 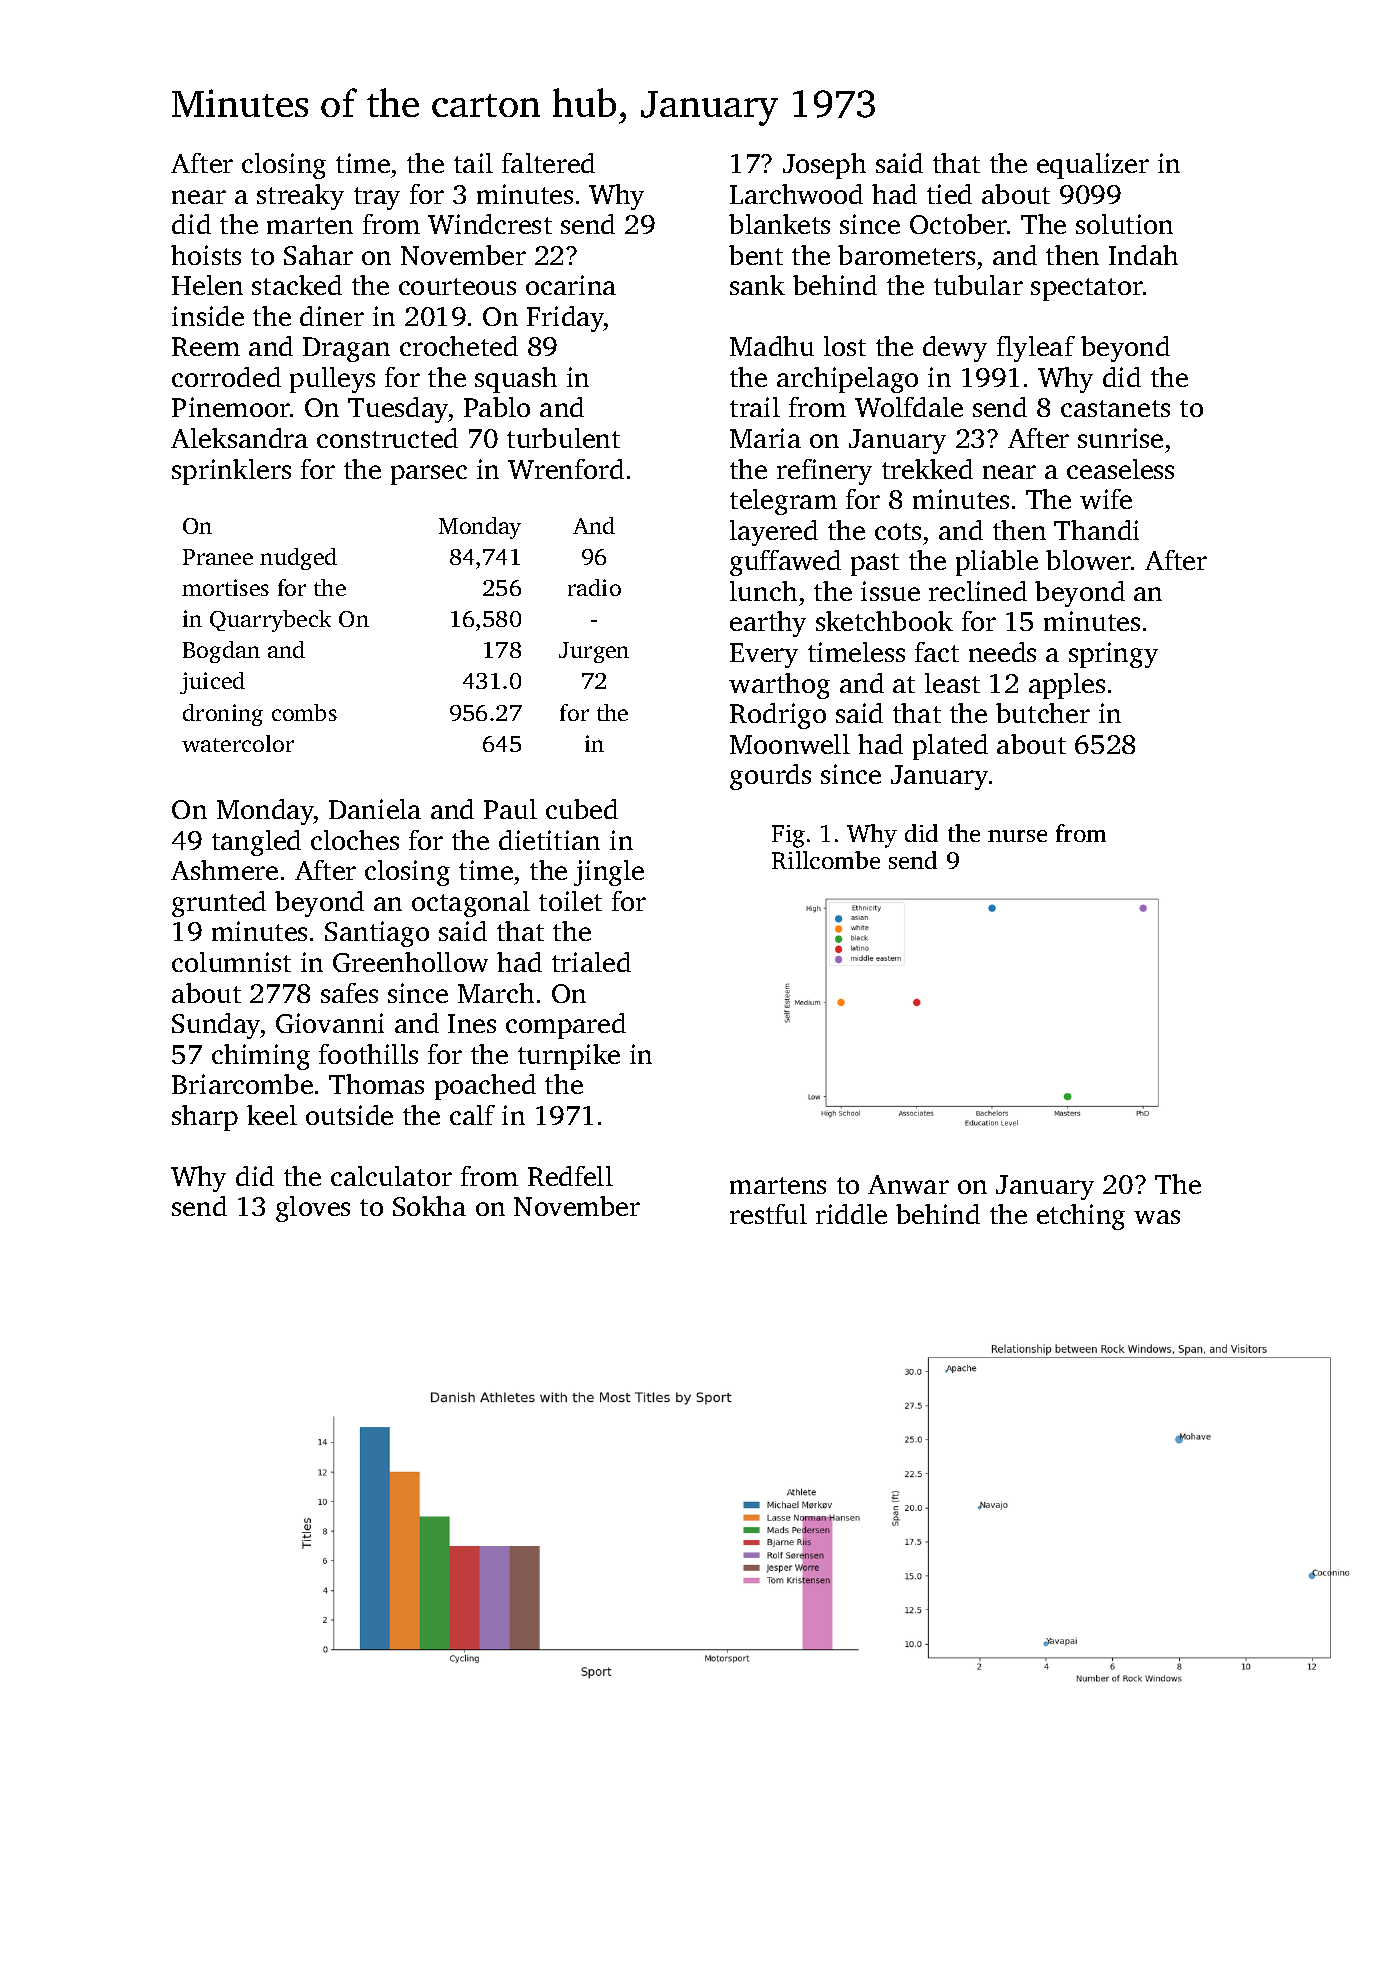 I want to click on nurse, so click(x=1017, y=836).
